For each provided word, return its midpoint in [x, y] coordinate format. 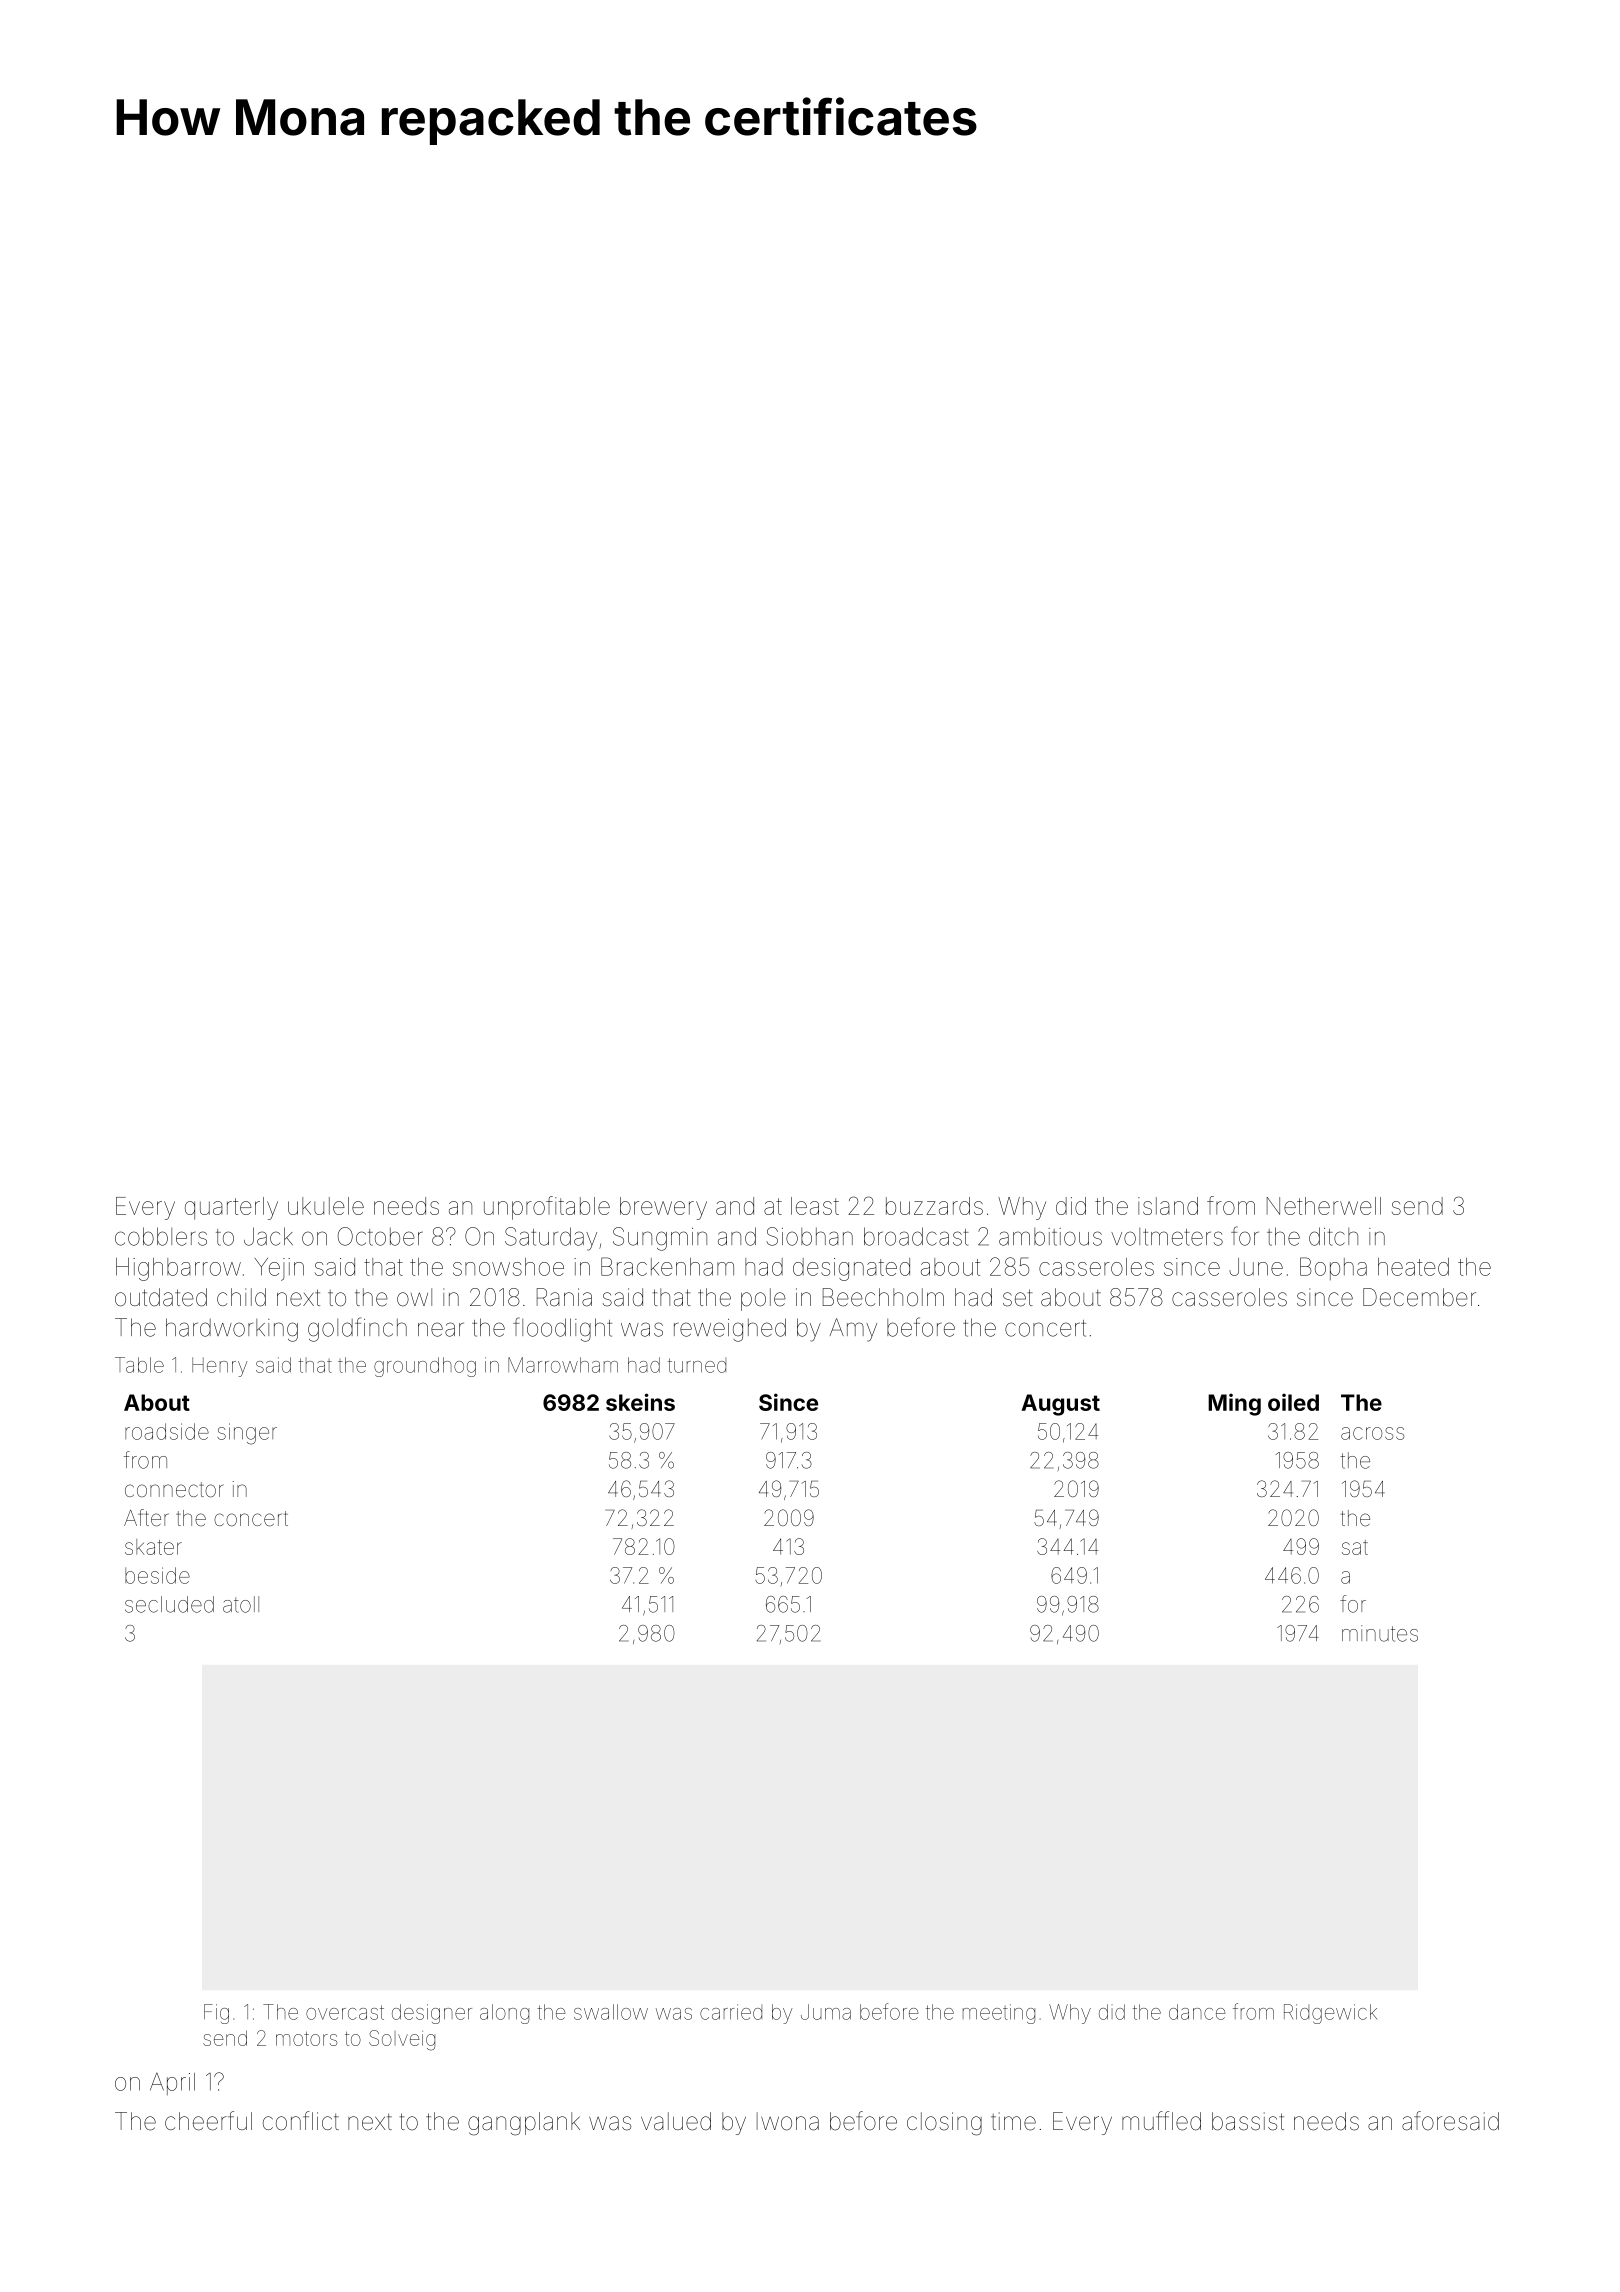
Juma [826, 2012]
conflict [301, 2121]
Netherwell [1324, 1206]
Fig [216, 2014]
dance [1197, 2012]
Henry [219, 1367]
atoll [241, 1604]
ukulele [326, 1206]
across [1373, 1433]
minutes [1380, 1633]
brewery [663, 1208]
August [1060, 1405]
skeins [640, 1402]
